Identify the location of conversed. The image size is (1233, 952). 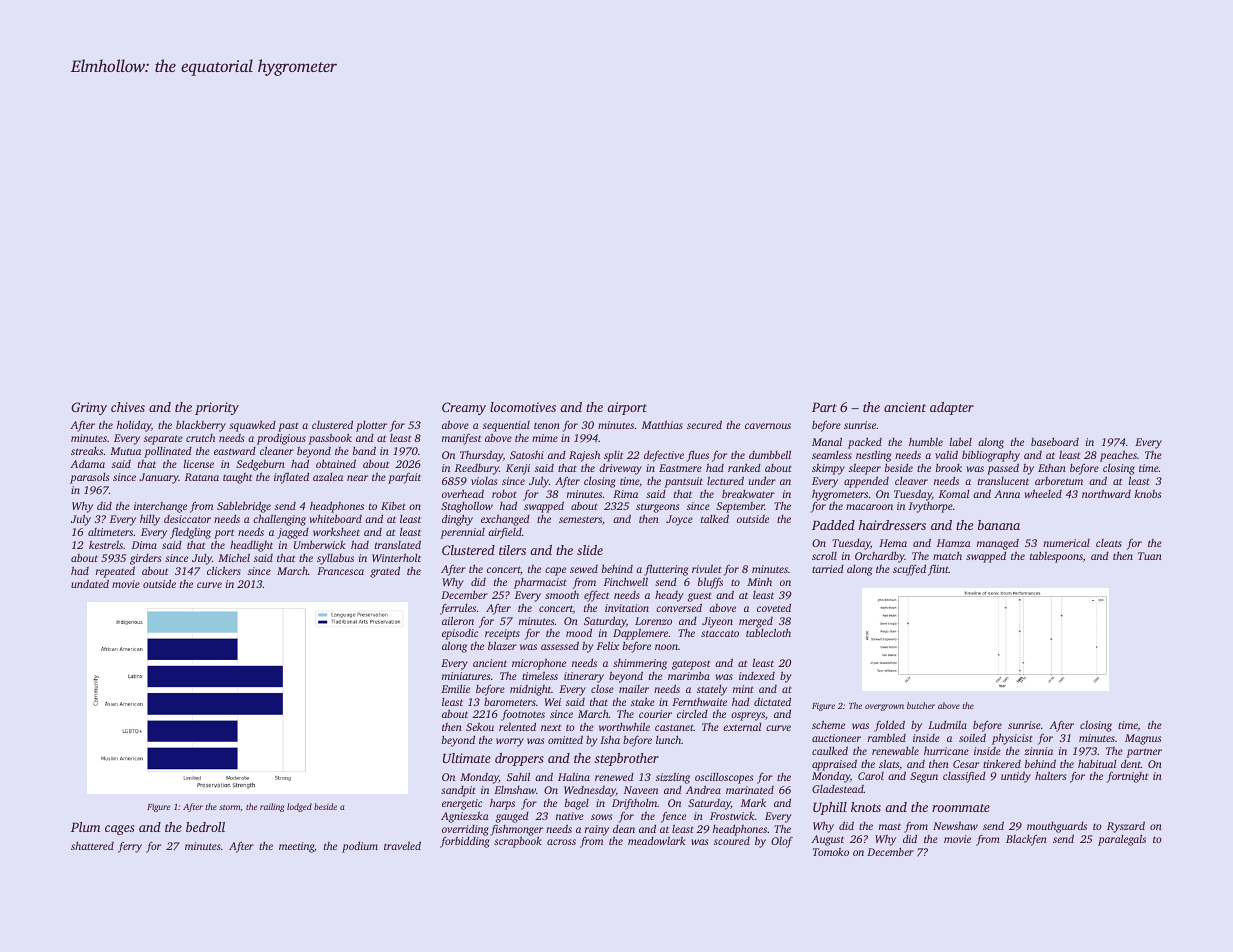
(679, 607).
